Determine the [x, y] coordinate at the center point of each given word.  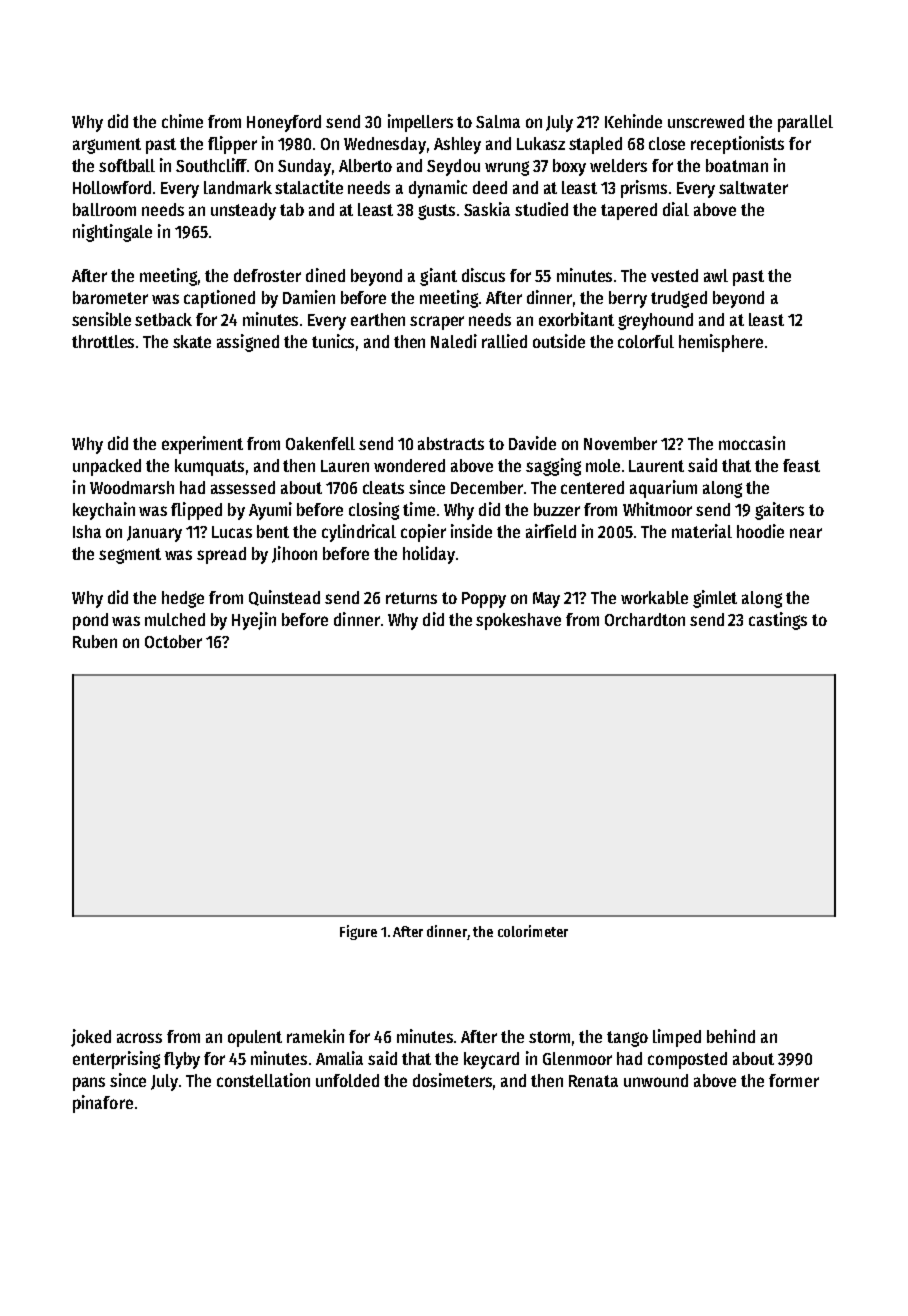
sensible [101, 319]
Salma [498, 121]
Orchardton [645, 619]
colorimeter [533, 931]
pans [89, 1084]
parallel [805, 123]
